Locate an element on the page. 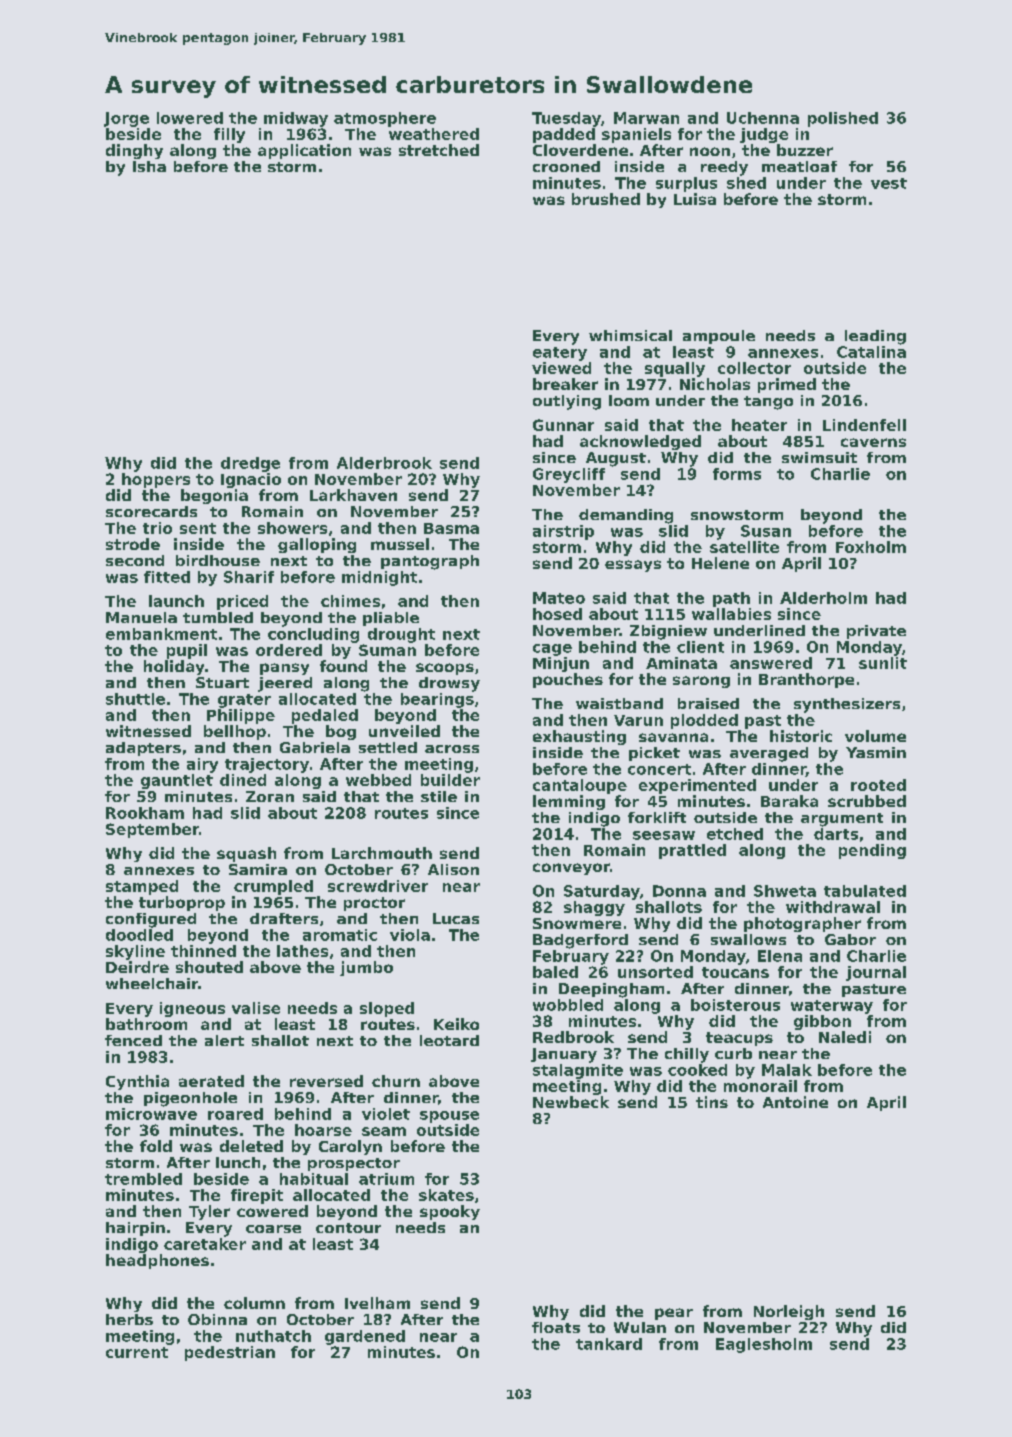 This image has width=1012, height=1437. pedestrian is located at coordinates (230, 1353).
